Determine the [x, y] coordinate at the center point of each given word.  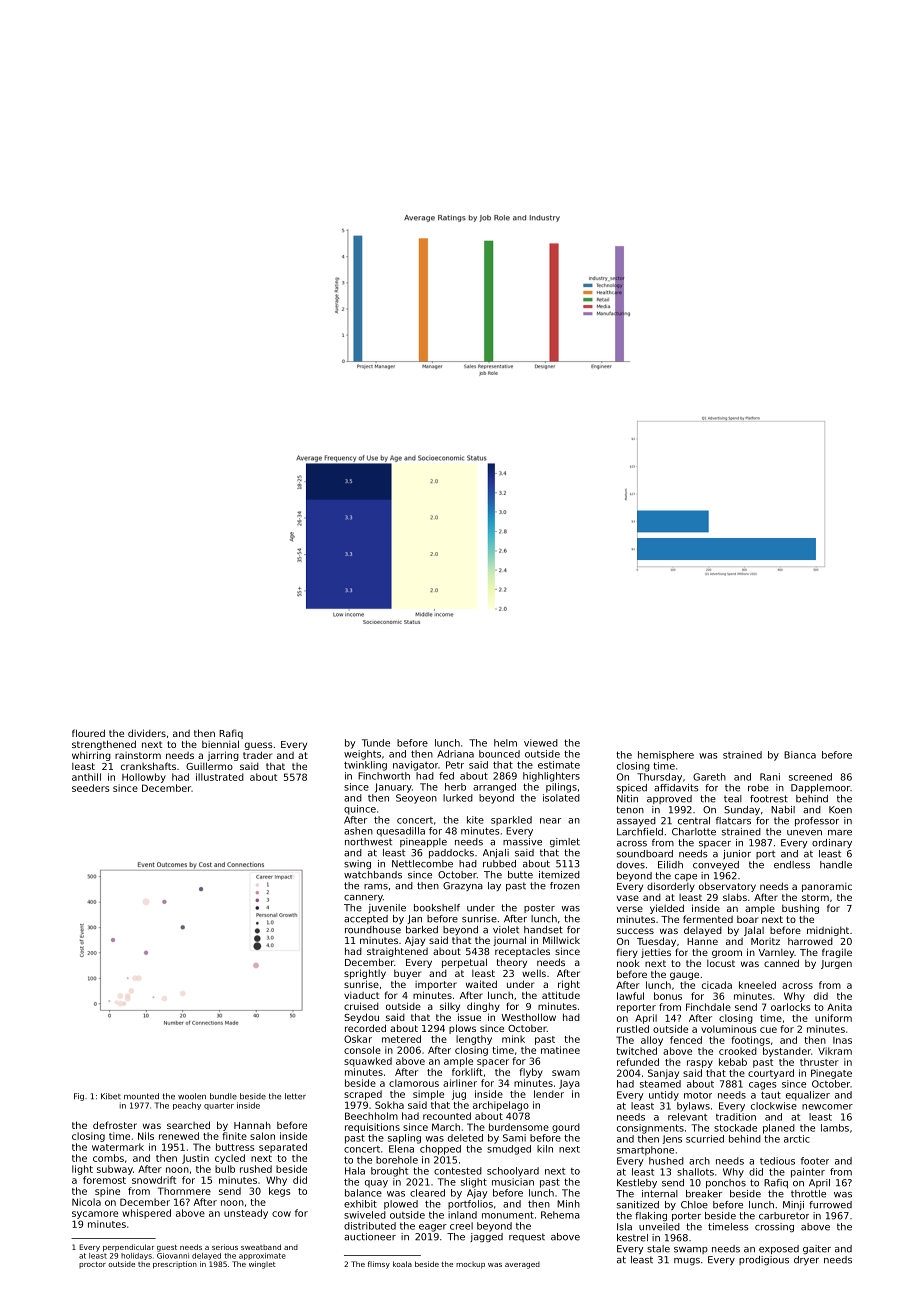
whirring [91, 756]
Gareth [709, 777]
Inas [842, 1040]
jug [459, 1095]
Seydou [361, 1018]
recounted [447, 1116]
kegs [280, 1192]
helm [505, 743]
